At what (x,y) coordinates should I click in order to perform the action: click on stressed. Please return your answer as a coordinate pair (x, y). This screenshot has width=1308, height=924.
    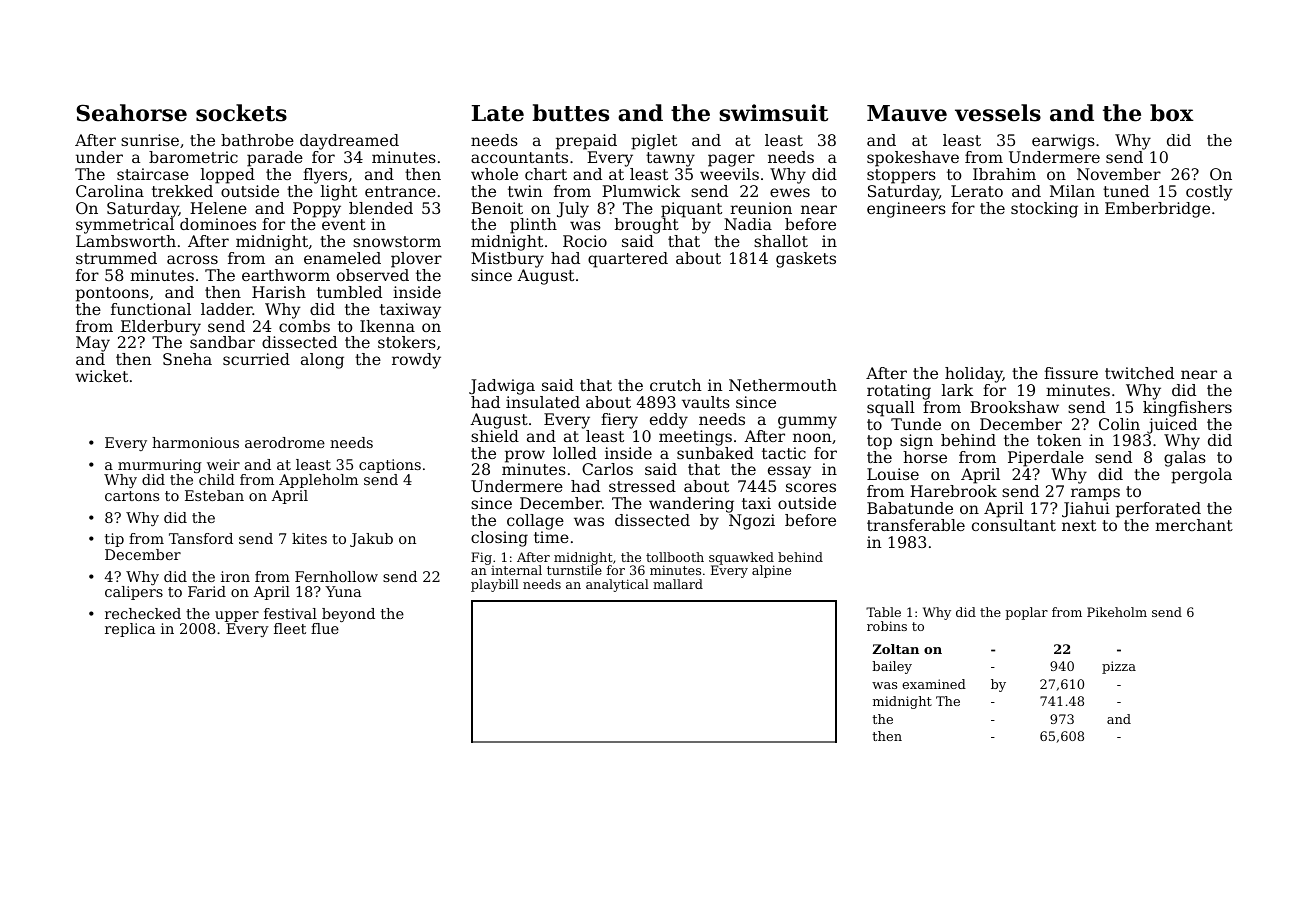
    Looking at the image, I should click on (642, 486).
